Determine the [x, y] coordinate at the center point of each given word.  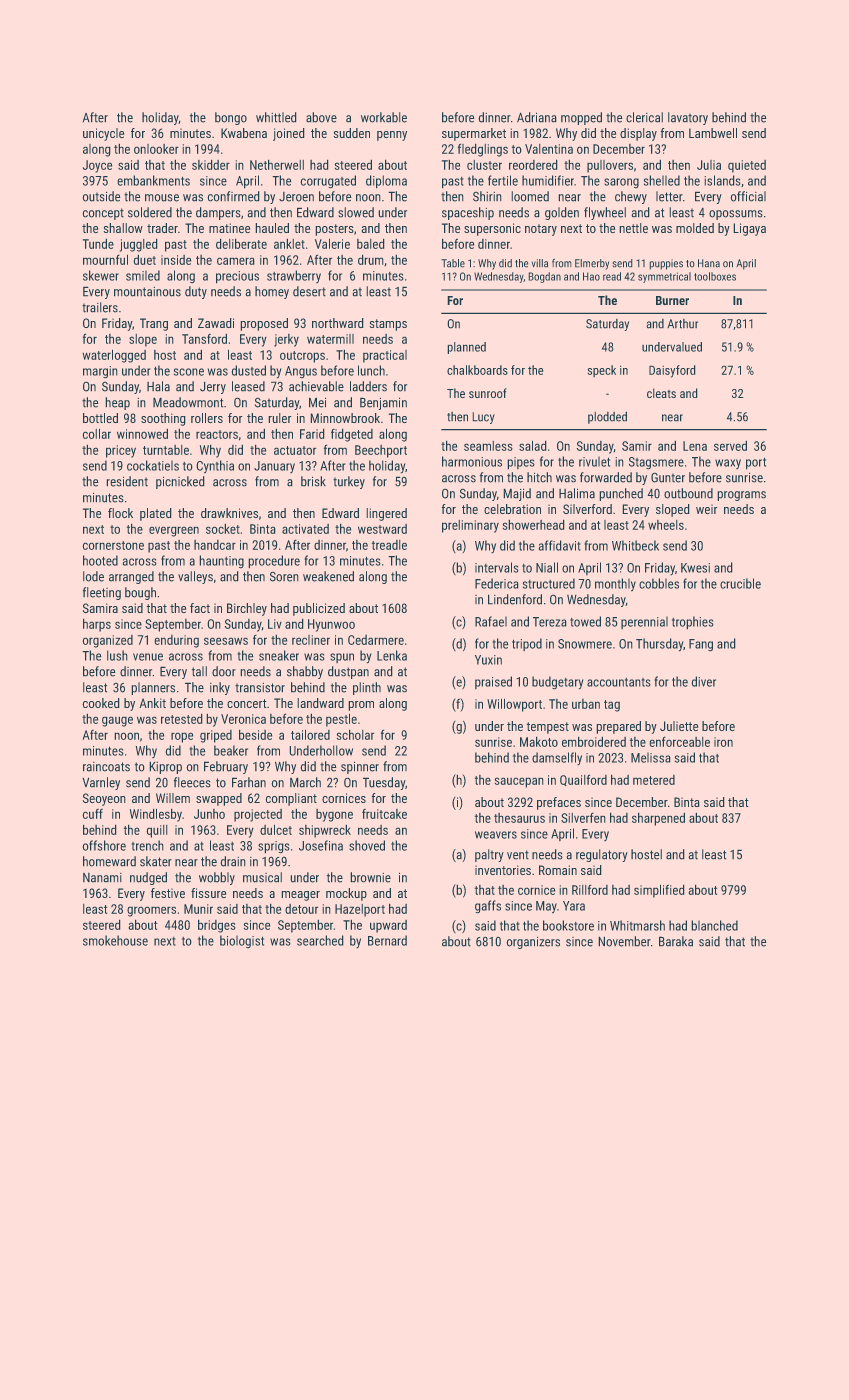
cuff [92, 814]
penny [392, 136]
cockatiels [153, 465]
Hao [591, 276]
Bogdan [544, 277]
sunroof [488, 393]
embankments [153, 180]
